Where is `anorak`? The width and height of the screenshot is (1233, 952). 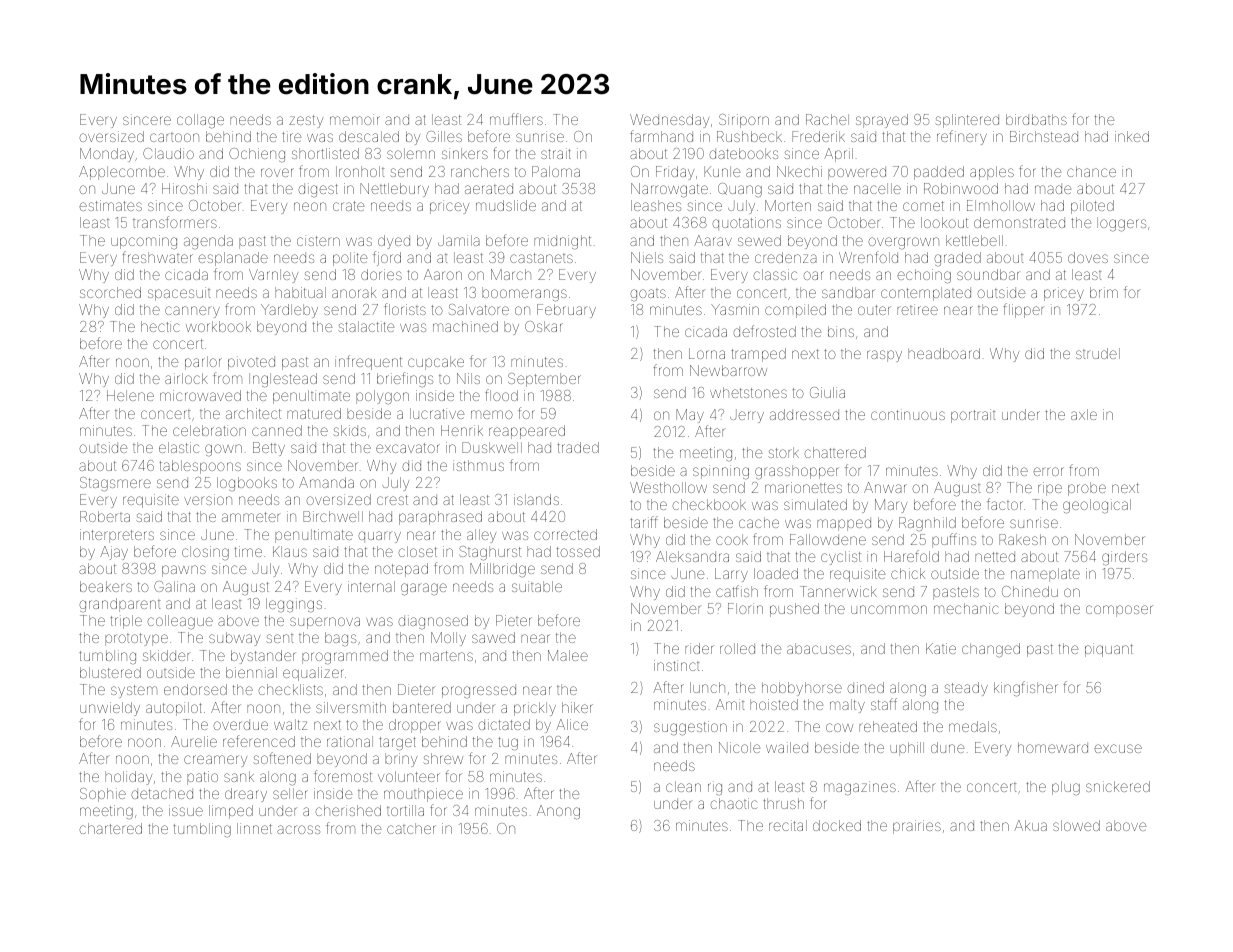 anorak is located at coordinates (354, 292).
